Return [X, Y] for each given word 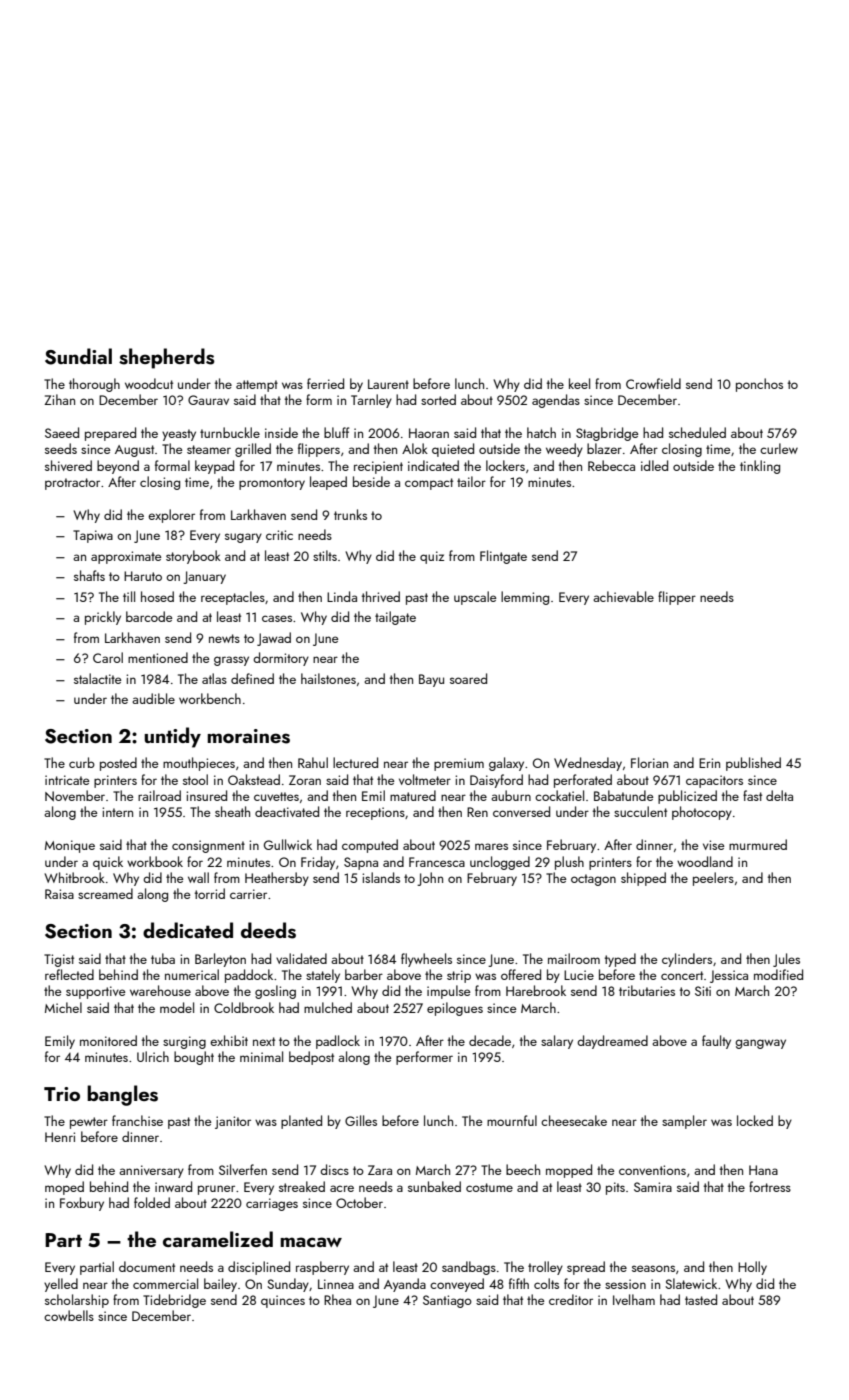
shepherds [167, 358]
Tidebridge [174, 1301]
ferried [325, 383]
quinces [283, 1301]
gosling [275, 992]
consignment [208, 846]
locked [755, 1120]
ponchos [759, 385]
